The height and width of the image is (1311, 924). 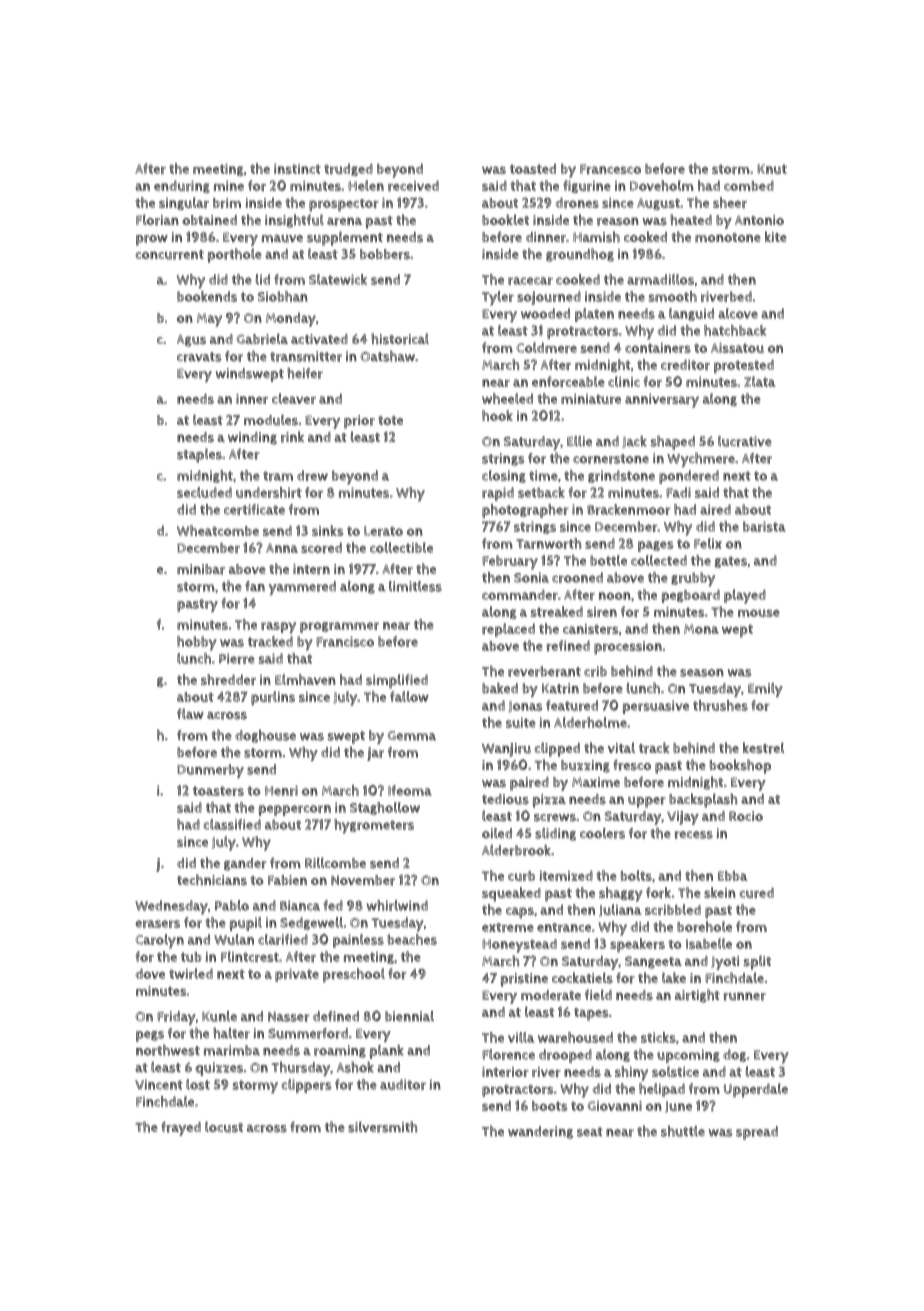 I want to click on tote, so click(x=390, y=420).
